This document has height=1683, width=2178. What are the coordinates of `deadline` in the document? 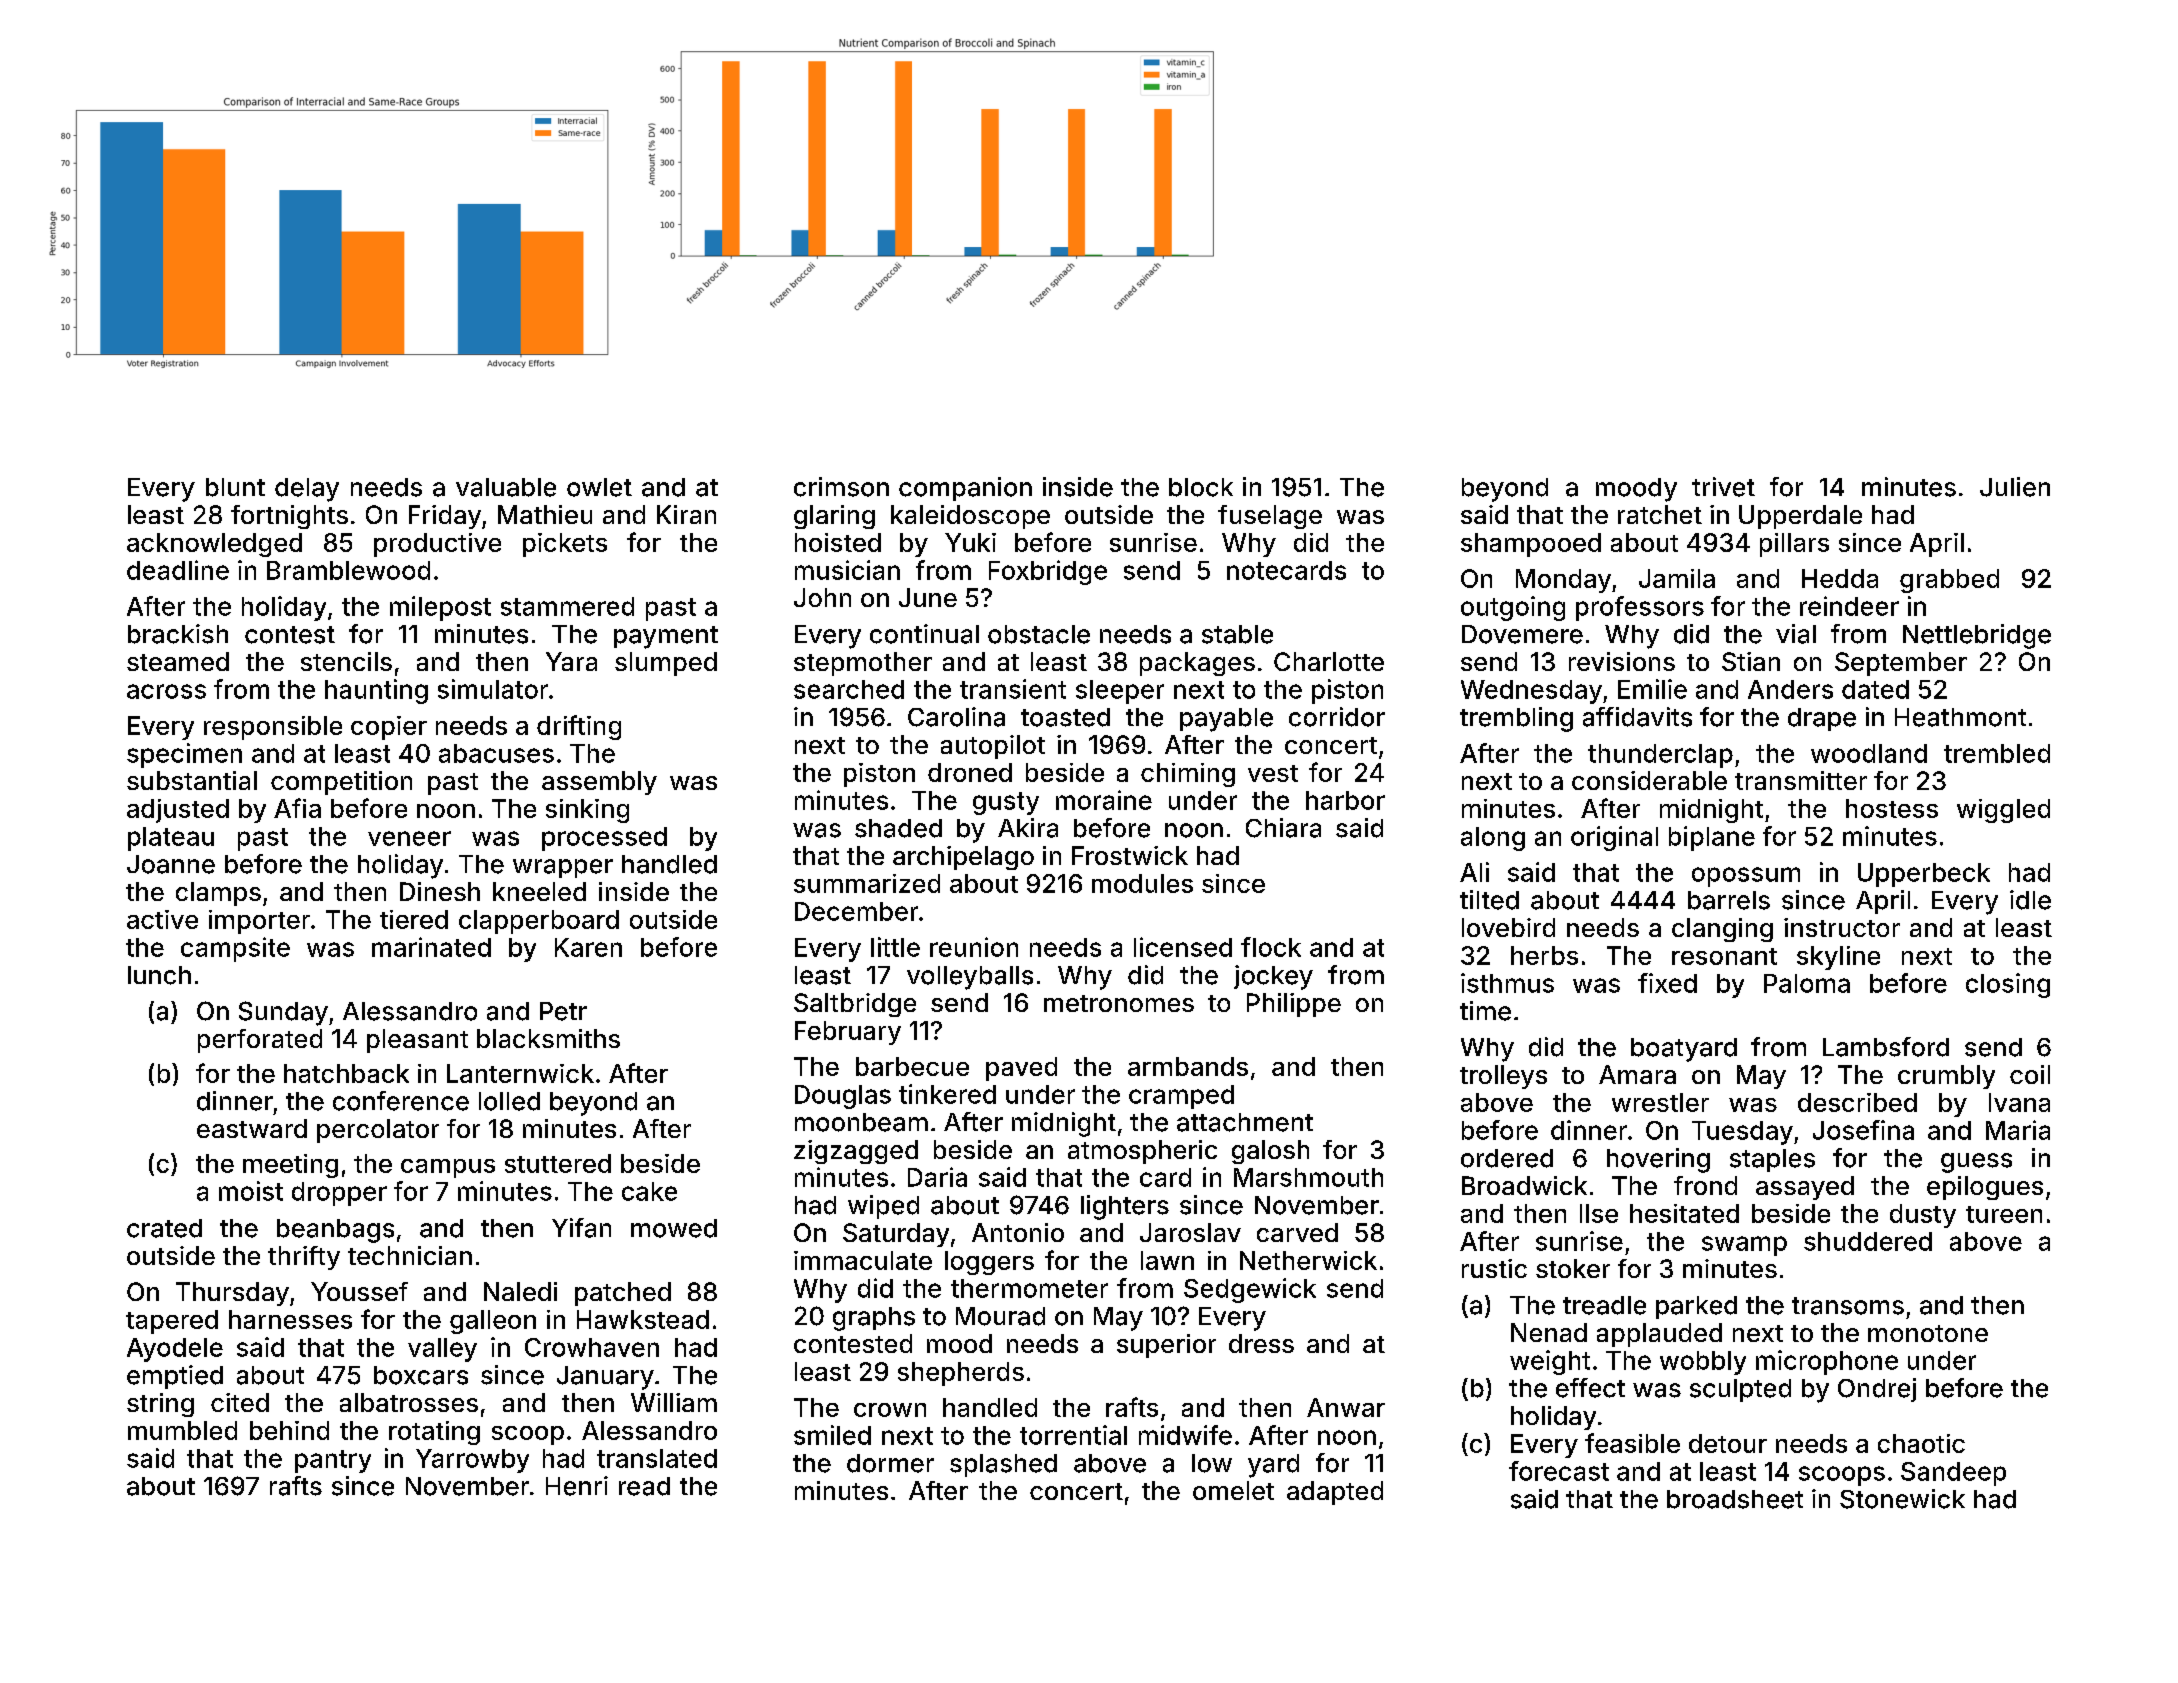 It's located at (178, 570).
